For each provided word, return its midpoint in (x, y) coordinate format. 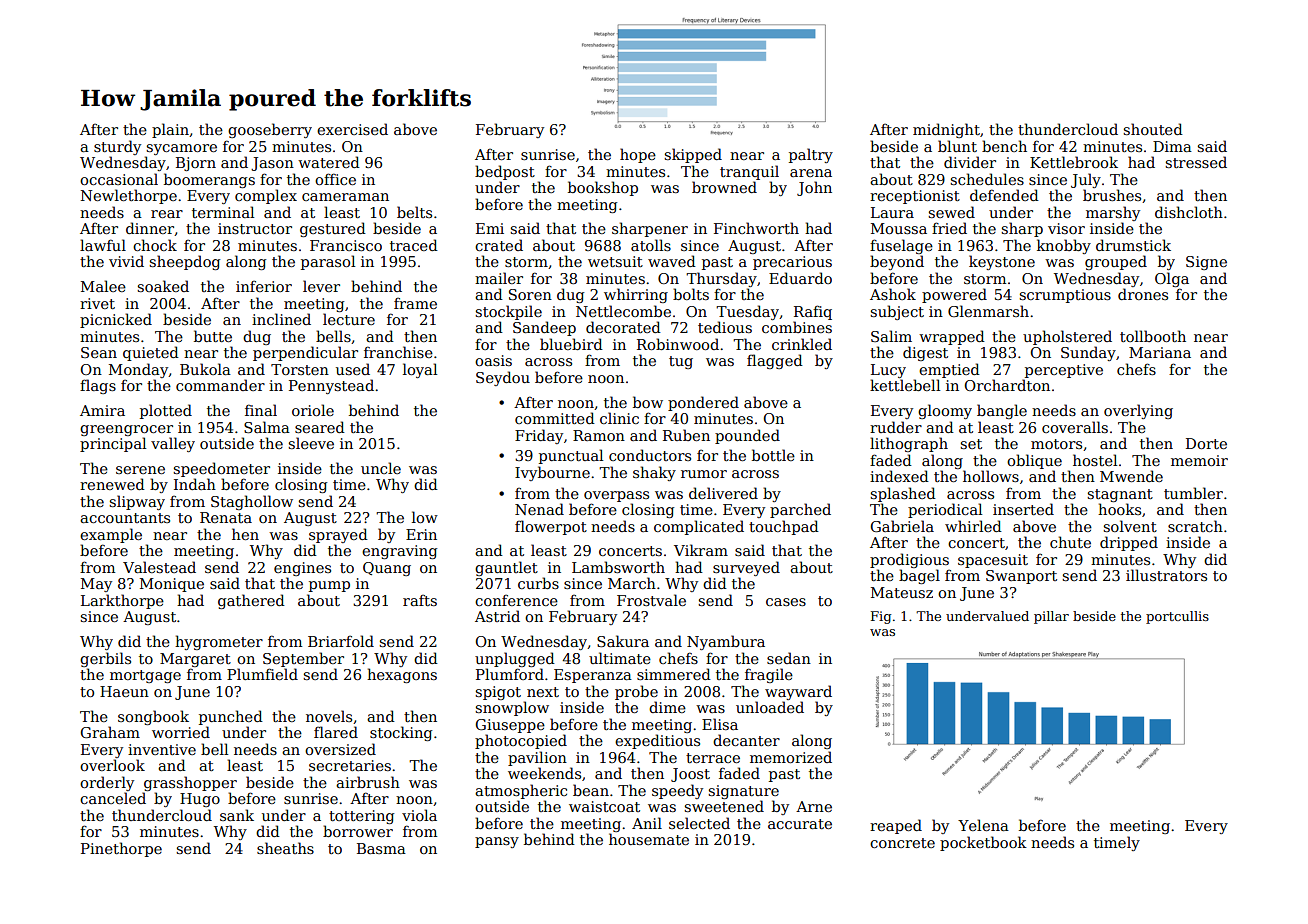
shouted (1153, 129)
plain (170, 130)
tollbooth (1153, 336)
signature (743, 792)
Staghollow (252, 502)
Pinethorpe (121, 849)
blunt (957, 146)
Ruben (686, 435)
